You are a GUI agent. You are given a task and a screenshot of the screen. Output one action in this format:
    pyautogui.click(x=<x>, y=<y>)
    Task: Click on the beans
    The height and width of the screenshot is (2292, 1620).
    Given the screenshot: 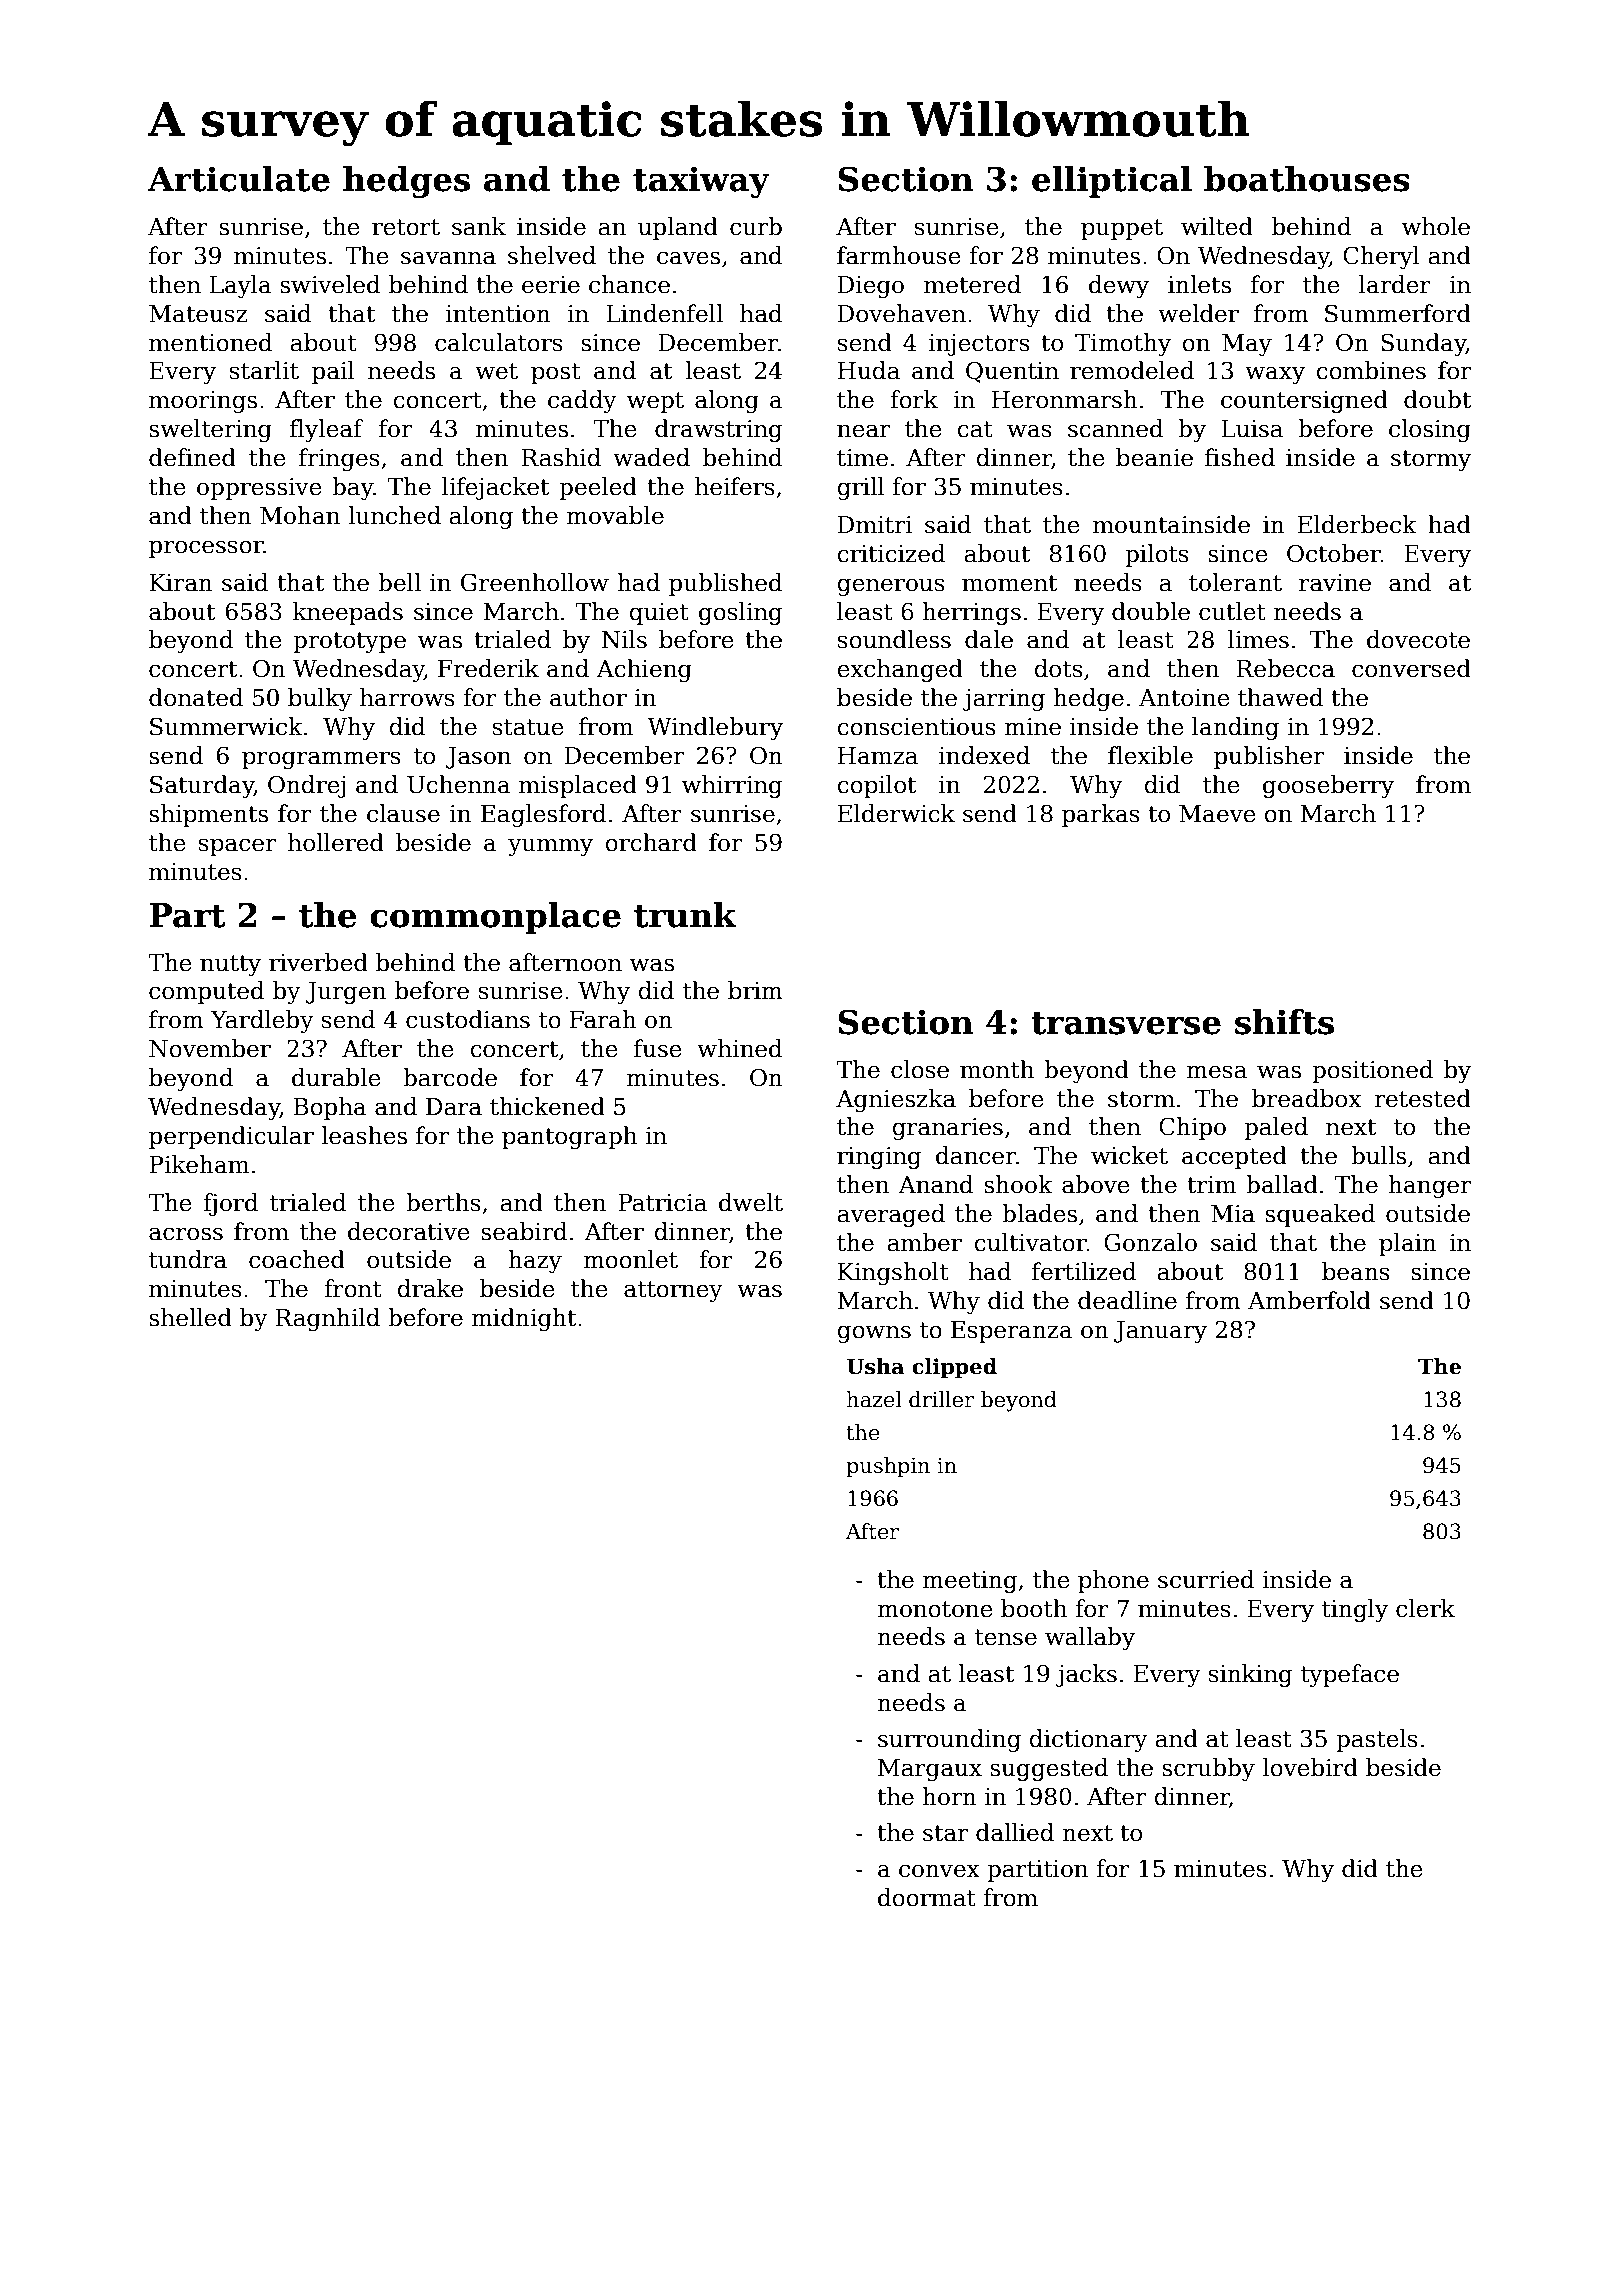 What is the action you would take?
    pyautogui.click(x=1356, y=1271)
